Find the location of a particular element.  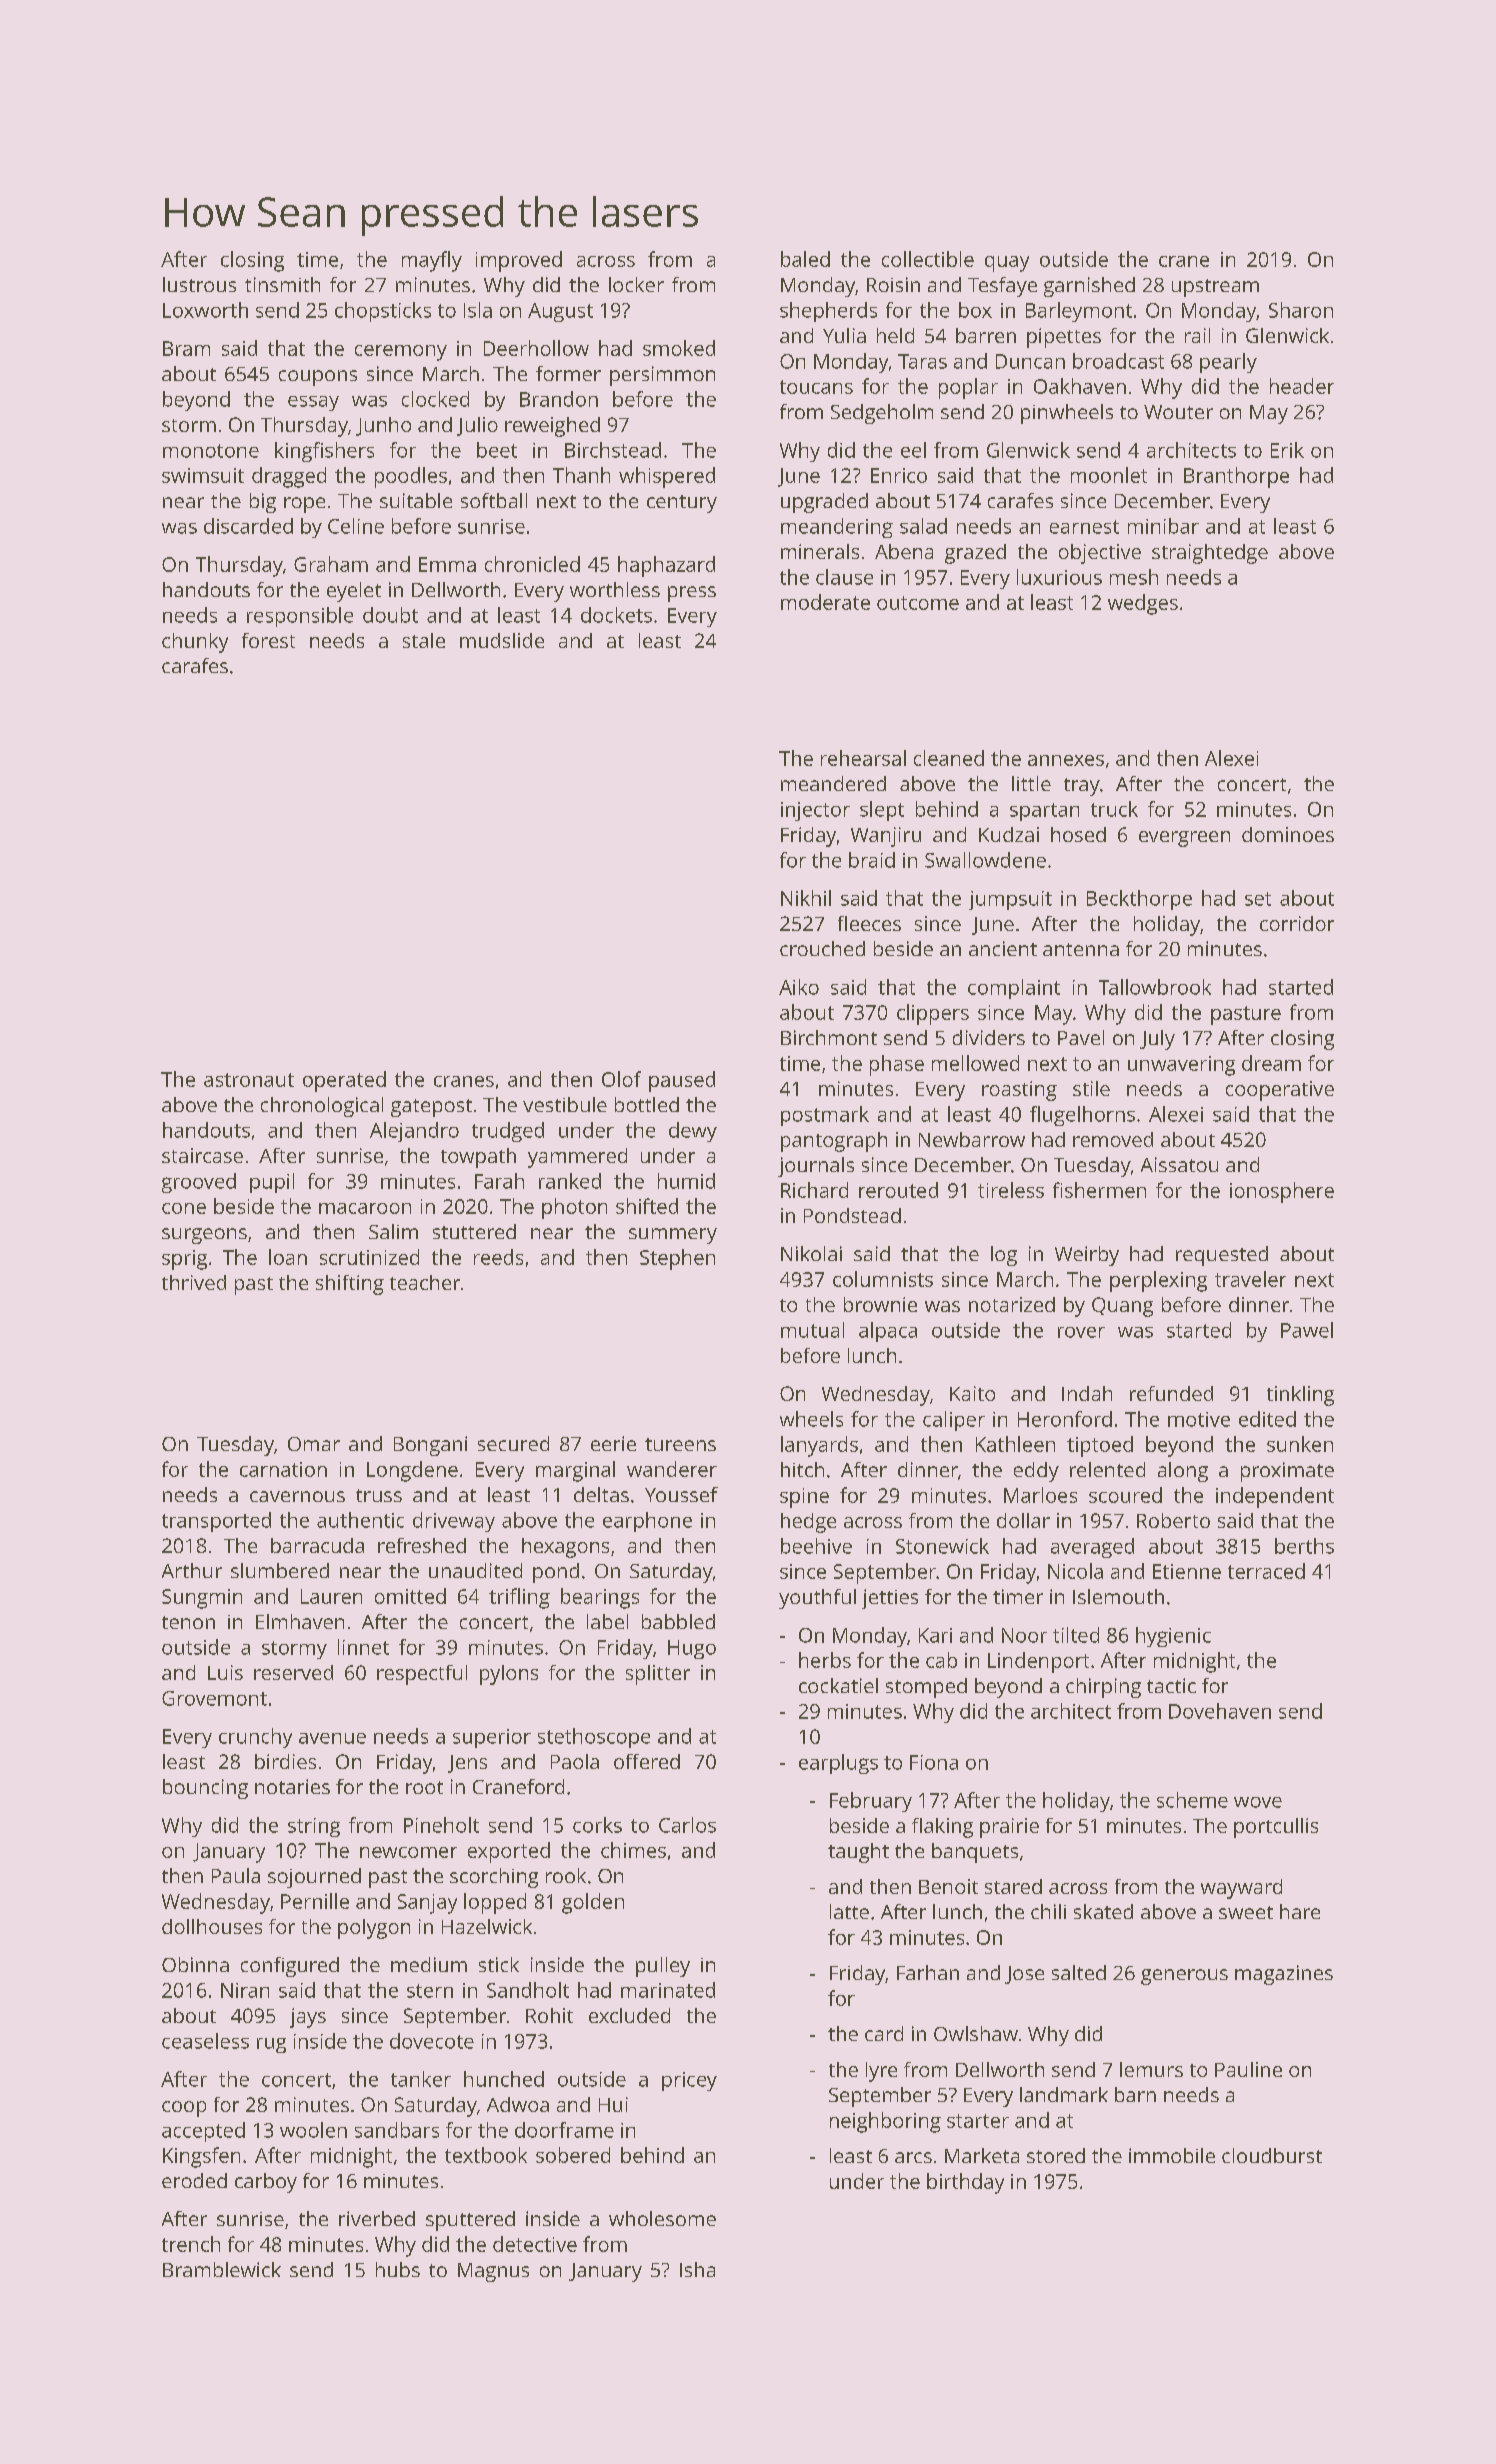

upstream is located at coordinates (1215, 288).
